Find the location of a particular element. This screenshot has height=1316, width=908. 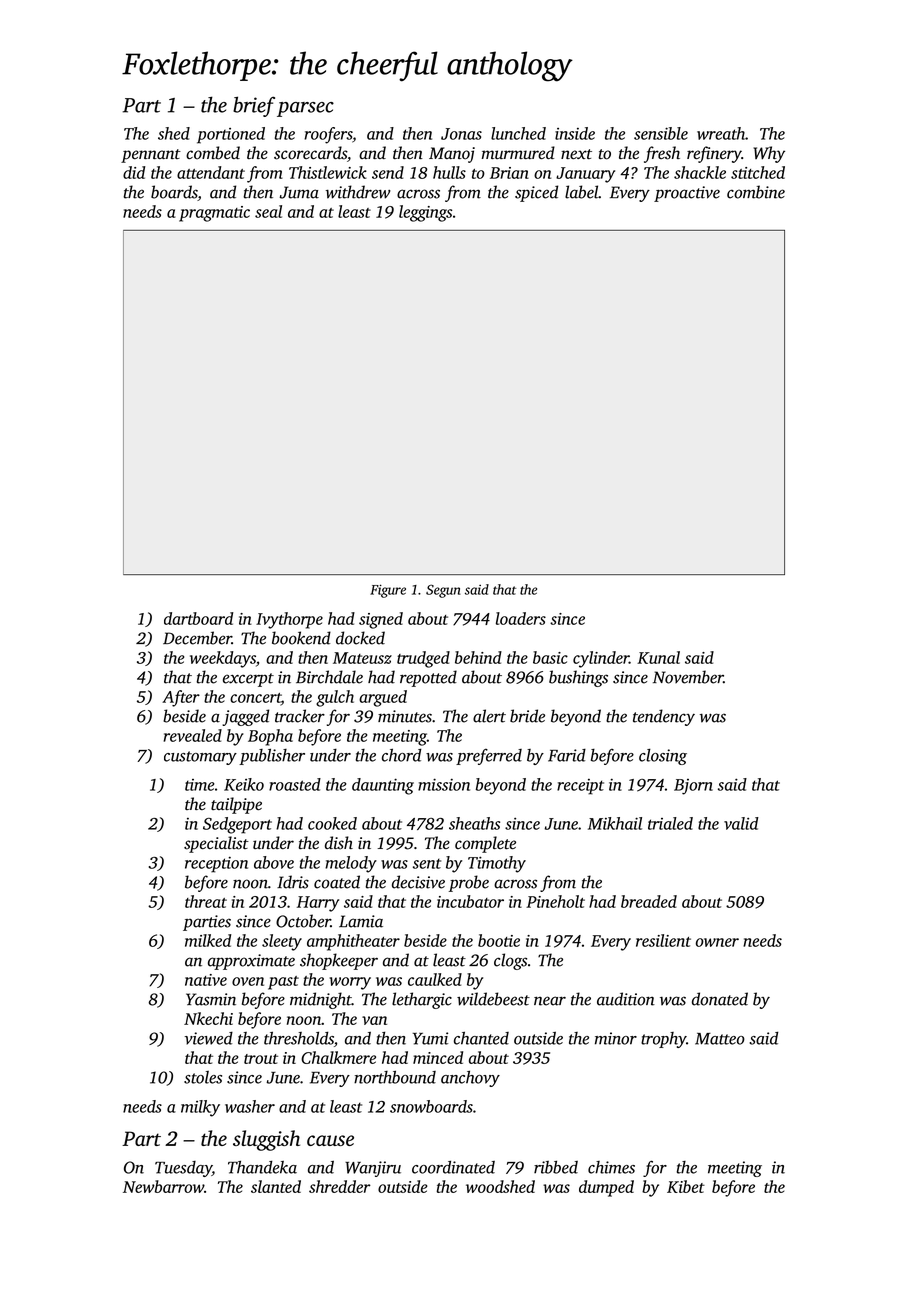

proactive is located at coordinates (687, 194).
